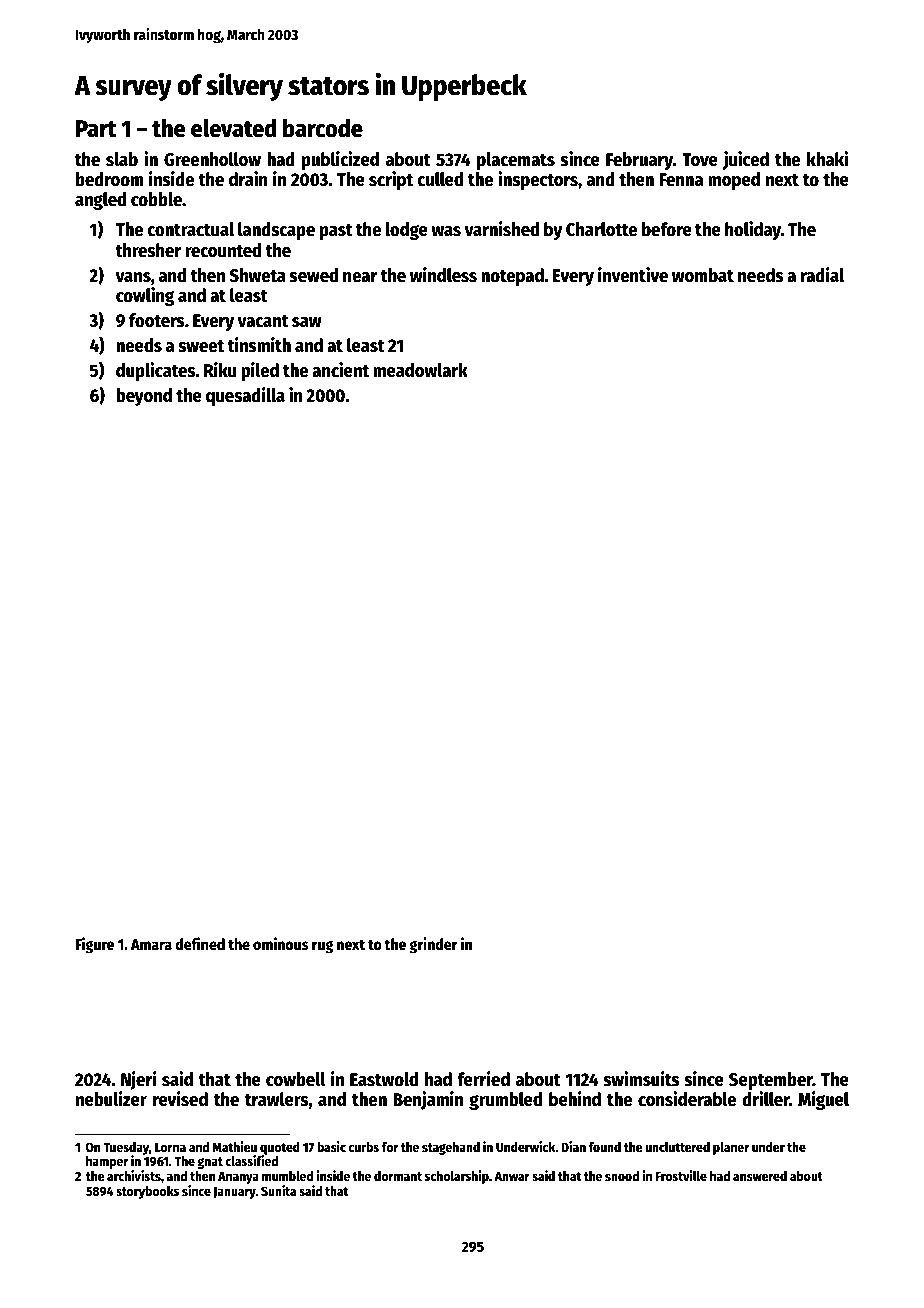 This page has width=924, height=1308. I want to click on radial, so click(822, 275).
